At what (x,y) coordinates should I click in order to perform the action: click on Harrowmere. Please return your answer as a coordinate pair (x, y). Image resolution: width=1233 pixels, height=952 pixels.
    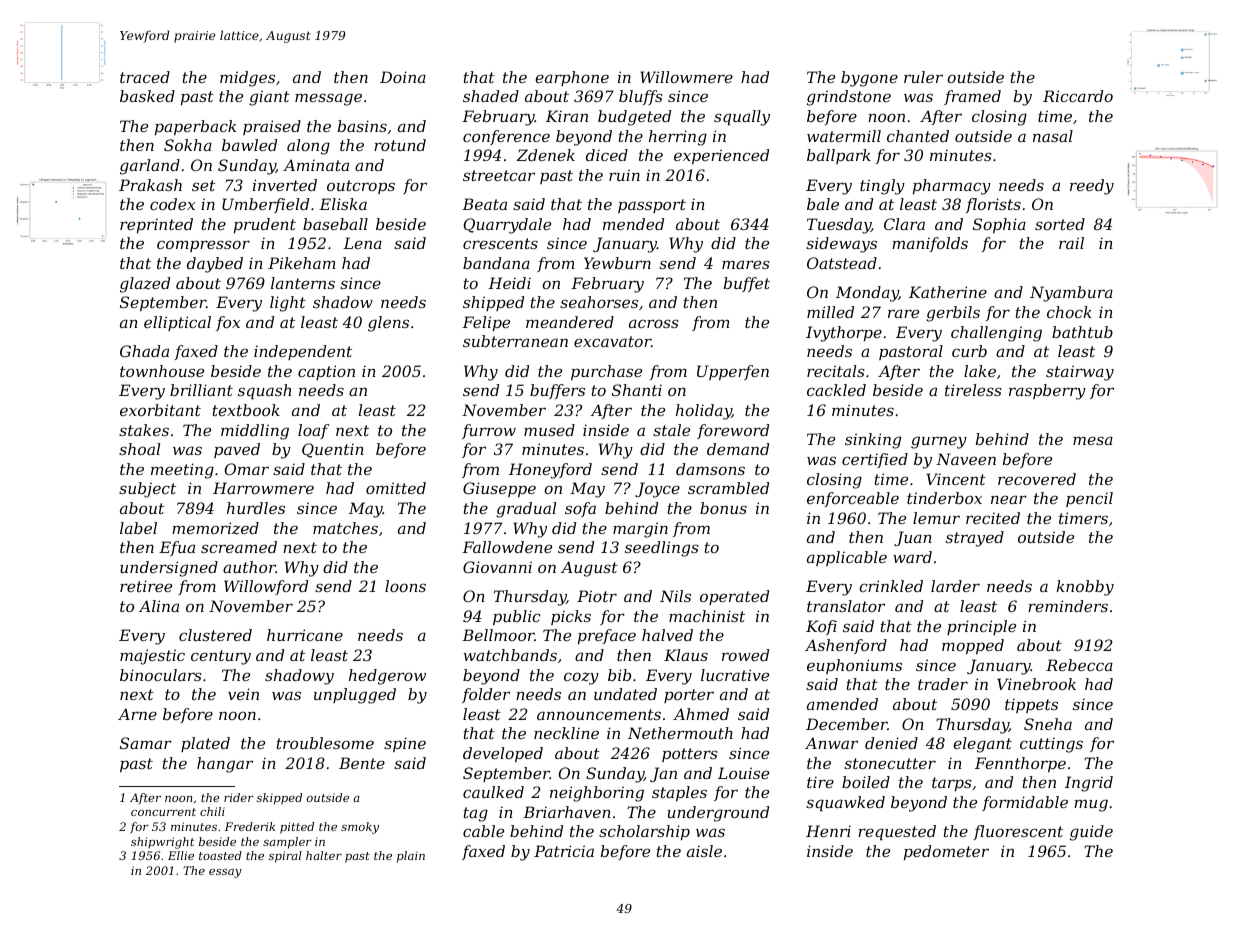
    Looking at the image, I should click on (263, 488).
